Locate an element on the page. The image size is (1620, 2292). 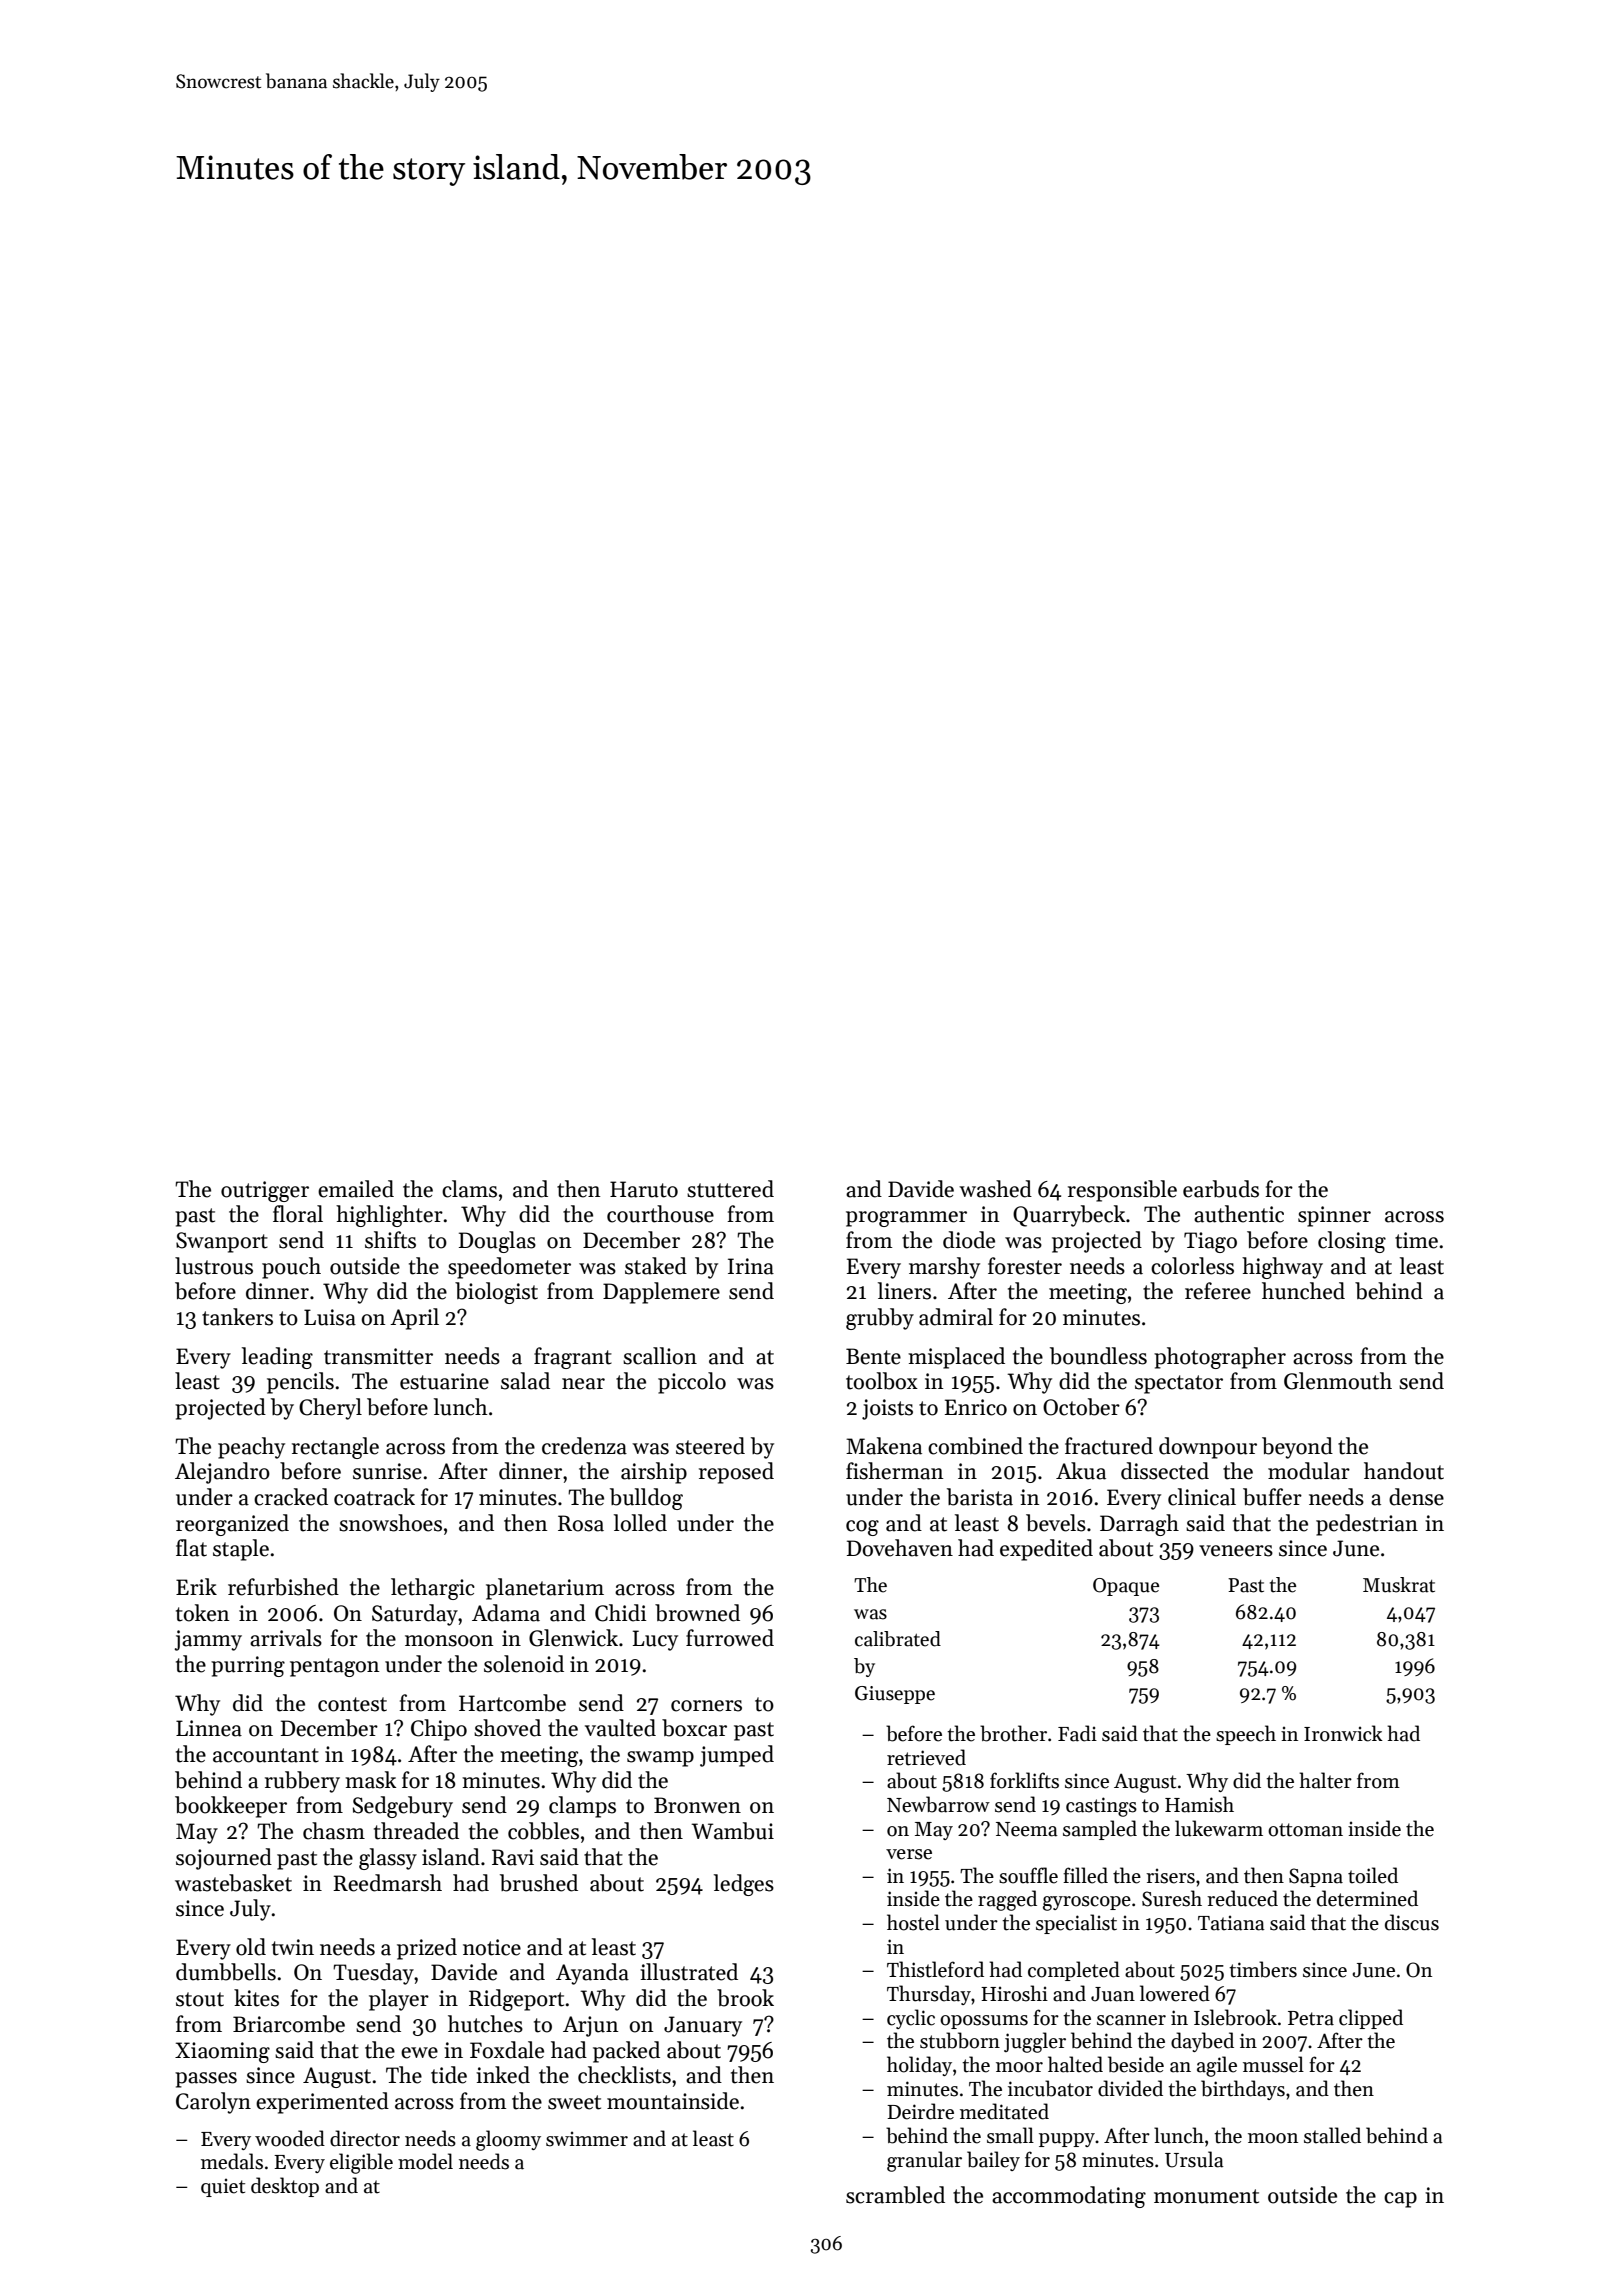
outrigger is located at coordinates (265, 1191).
